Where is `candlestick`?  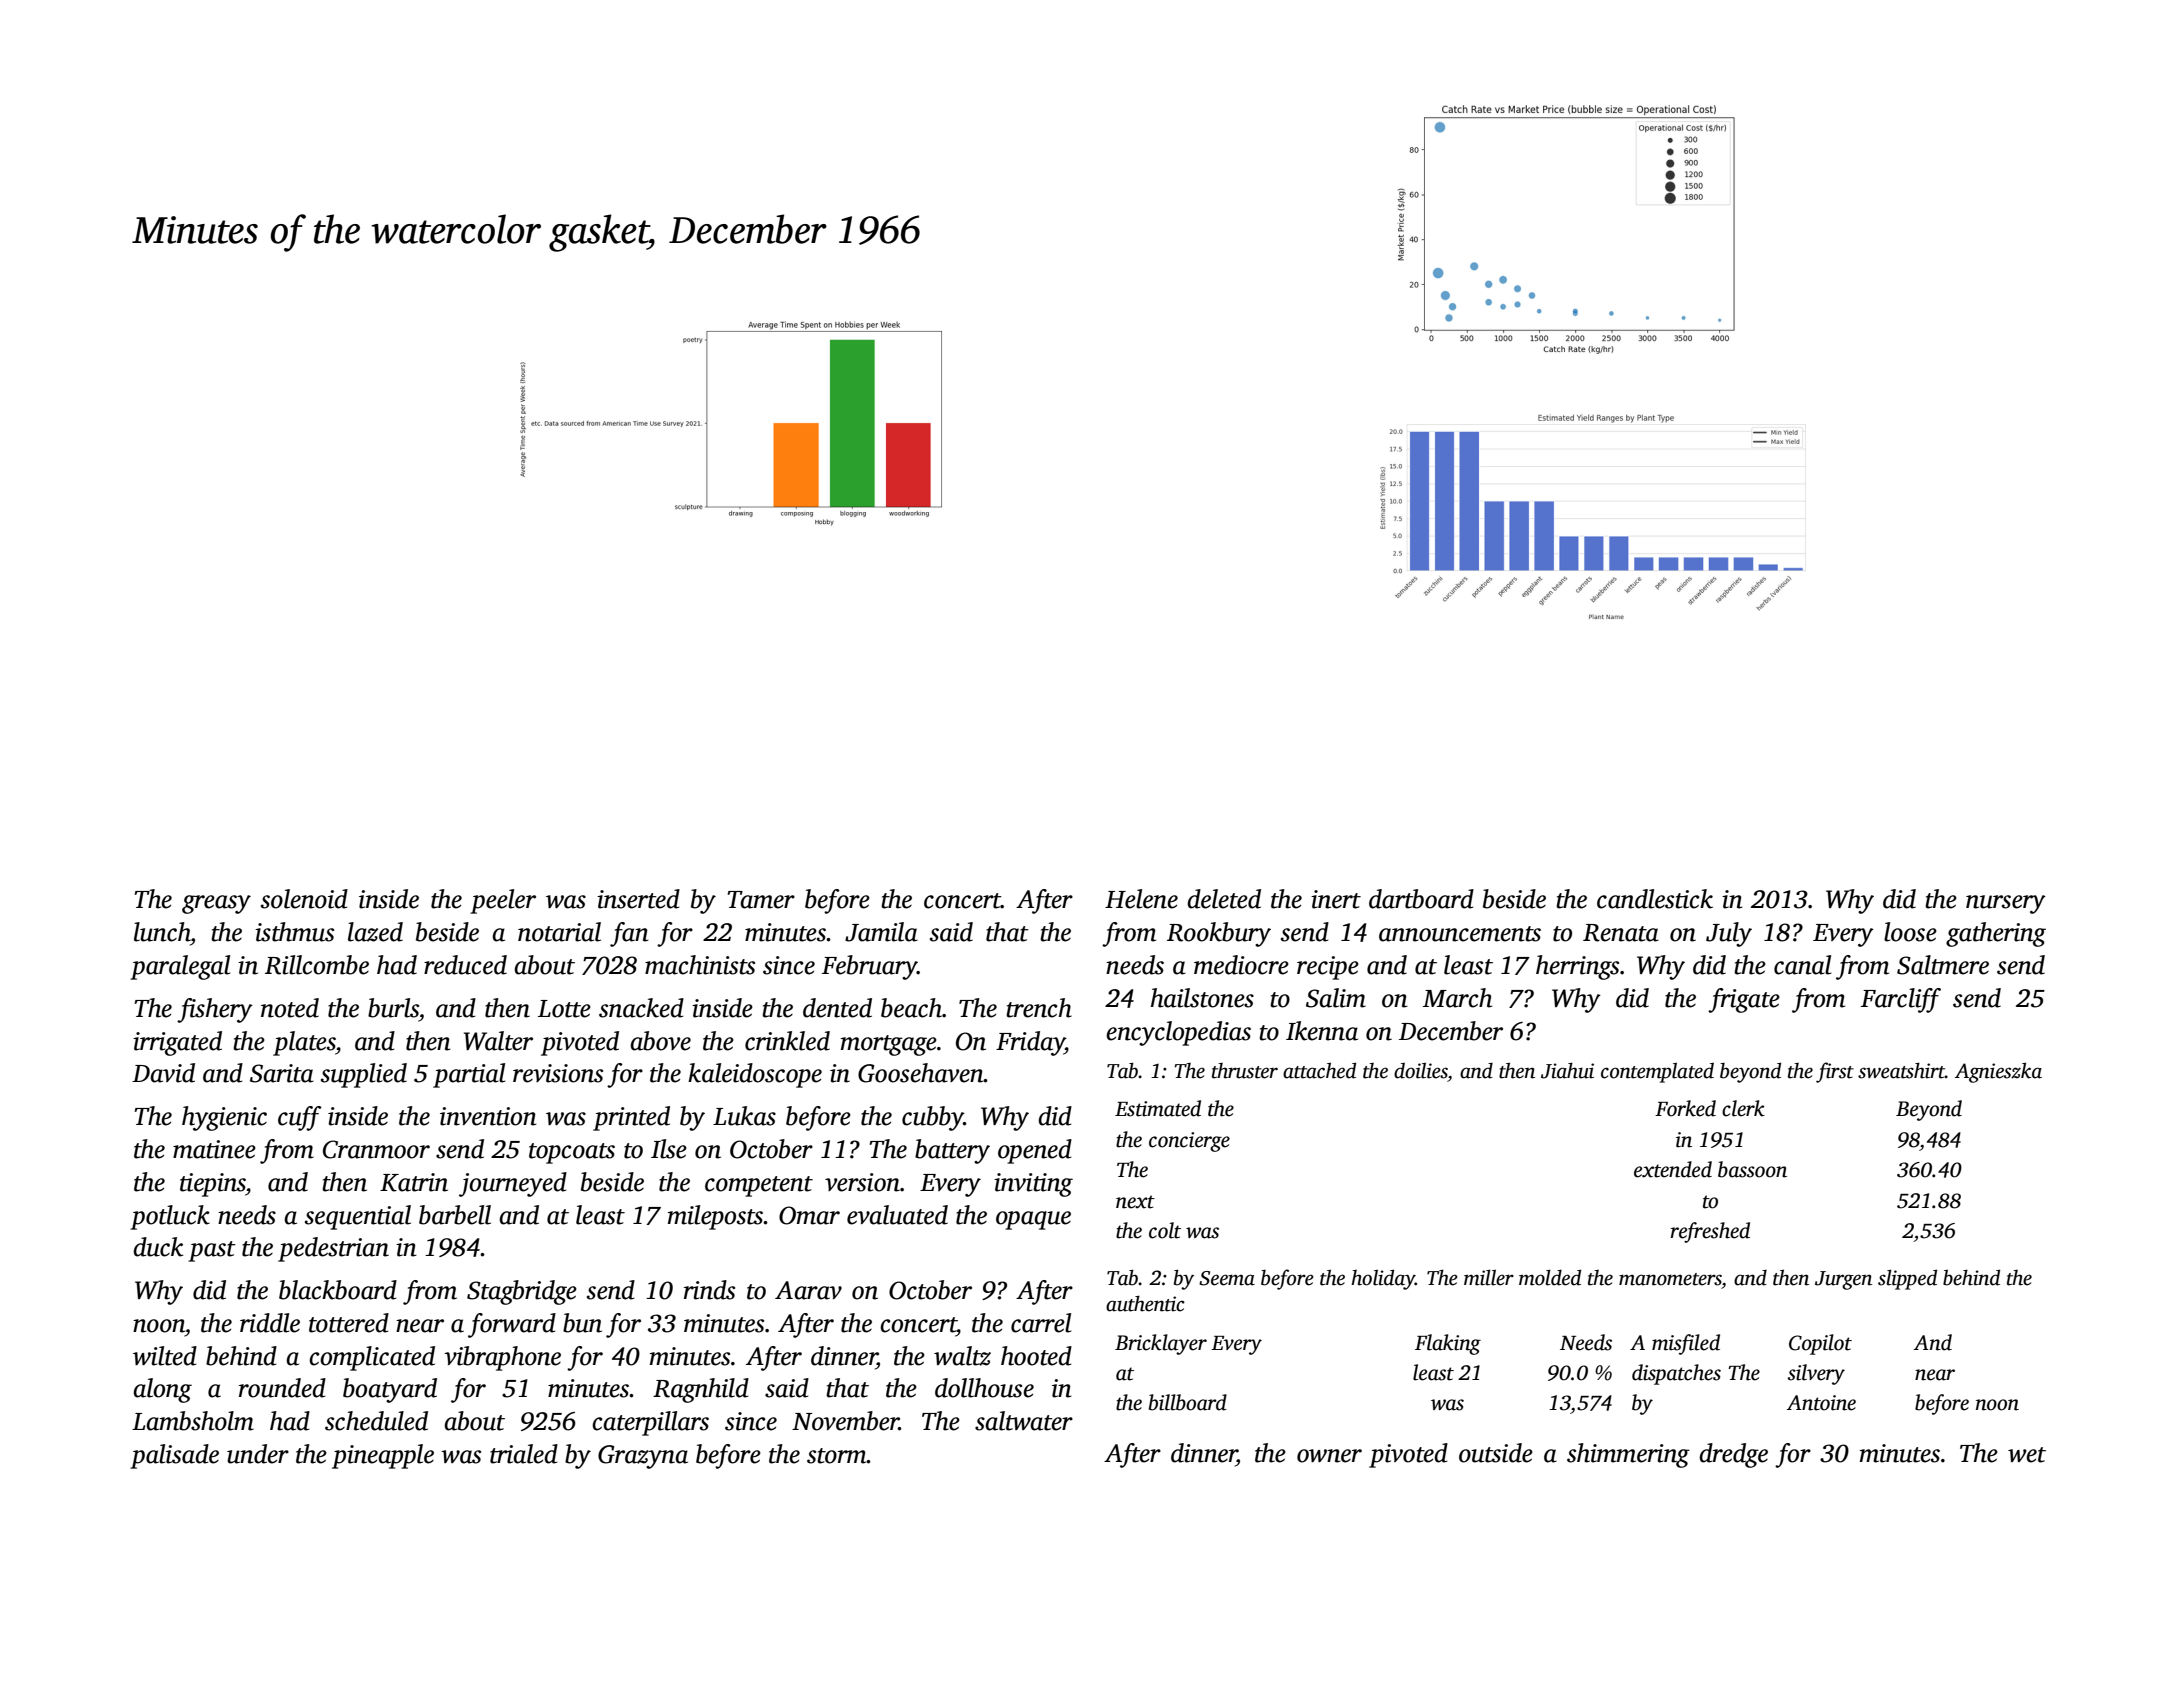
candlestick is located at coordinates (1655, 899).
